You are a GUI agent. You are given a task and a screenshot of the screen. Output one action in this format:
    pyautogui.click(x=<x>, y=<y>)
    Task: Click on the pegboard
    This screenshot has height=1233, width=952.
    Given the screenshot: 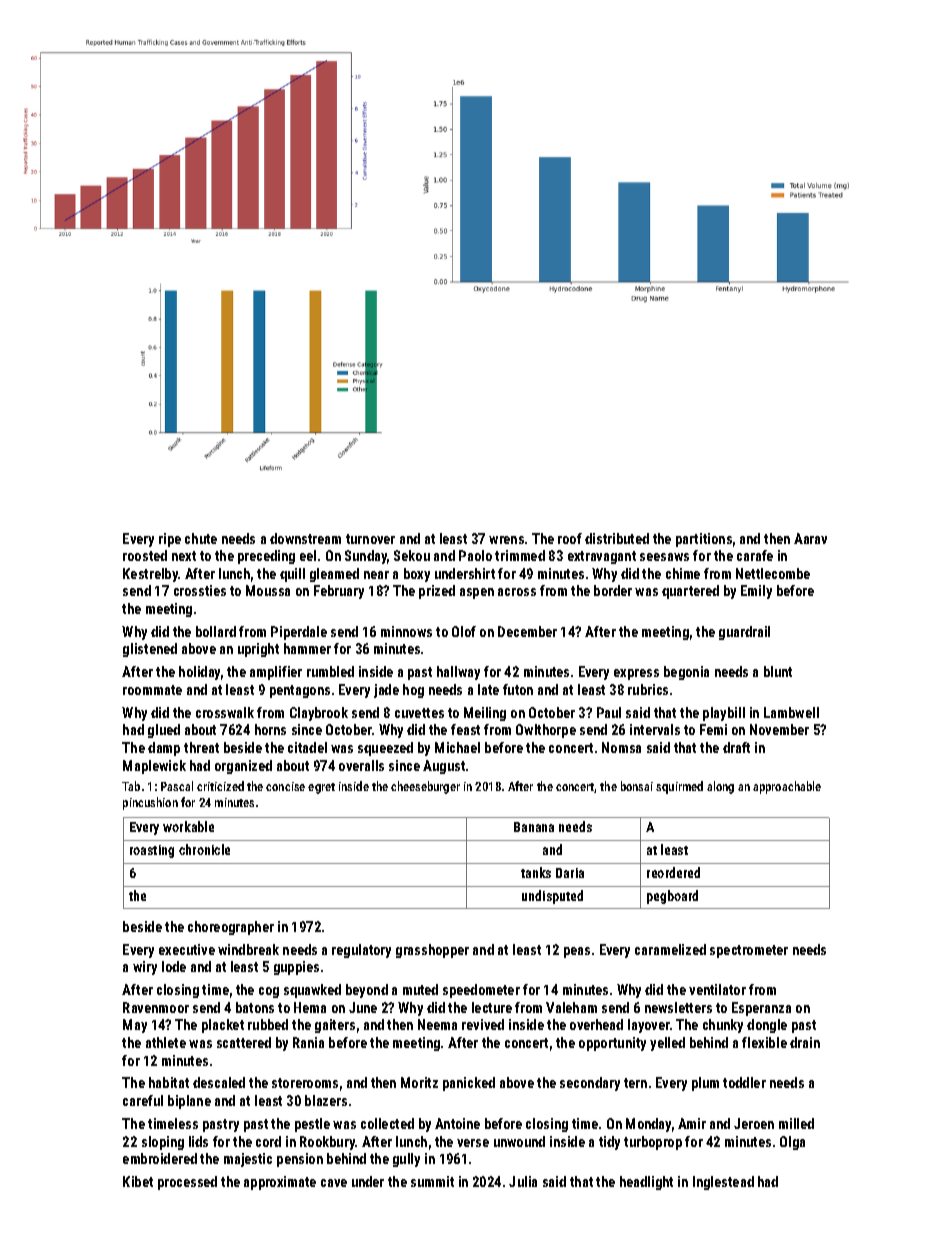 What is the action you would take?
    pyautogui.click(x=672, y=897)
